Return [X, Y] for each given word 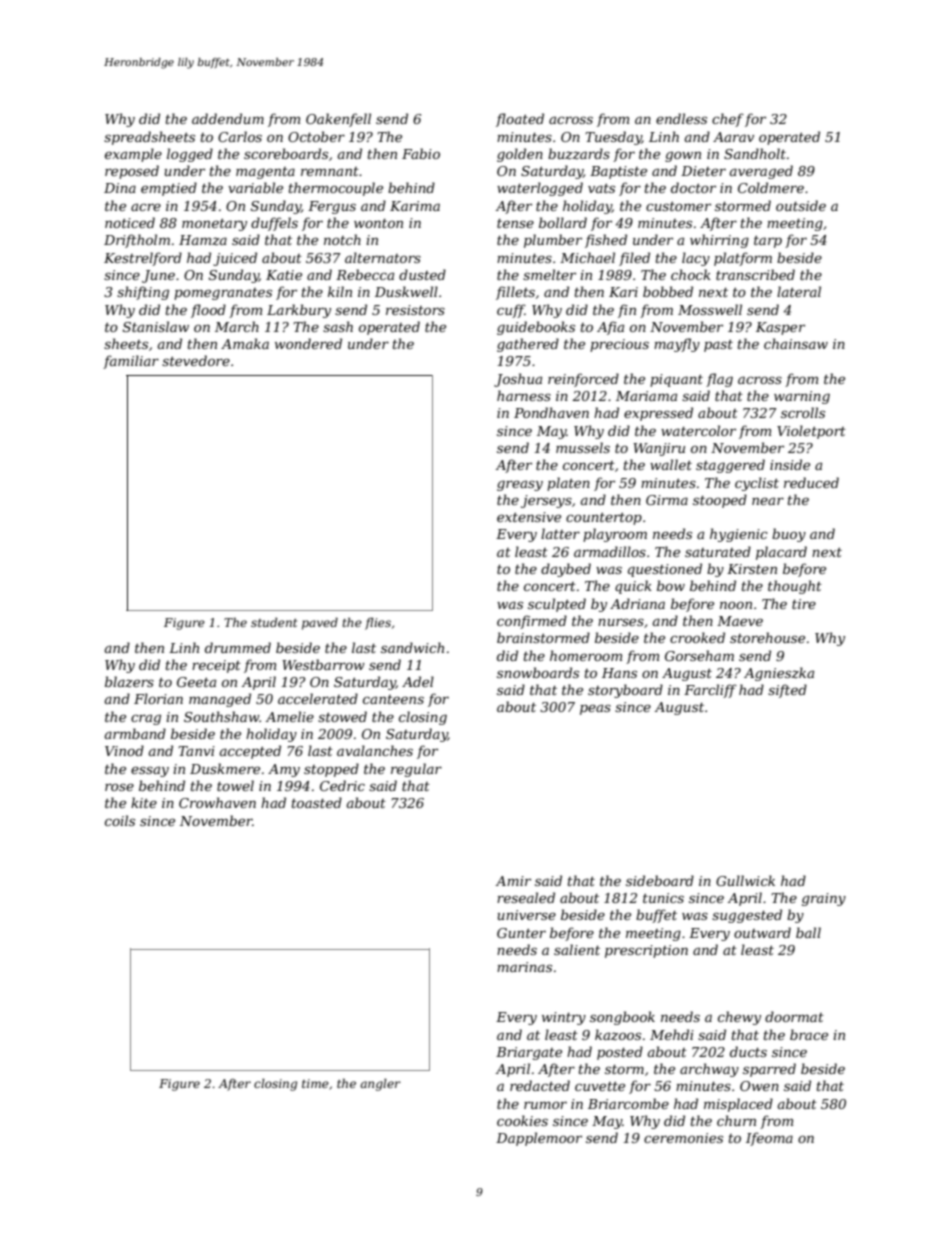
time [315, 1083]
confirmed [532, 622]
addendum [228, 118]
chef [728, 120]
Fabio [421, 153]
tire [804, 604]
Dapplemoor [539, 1139]
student [274, 622]
